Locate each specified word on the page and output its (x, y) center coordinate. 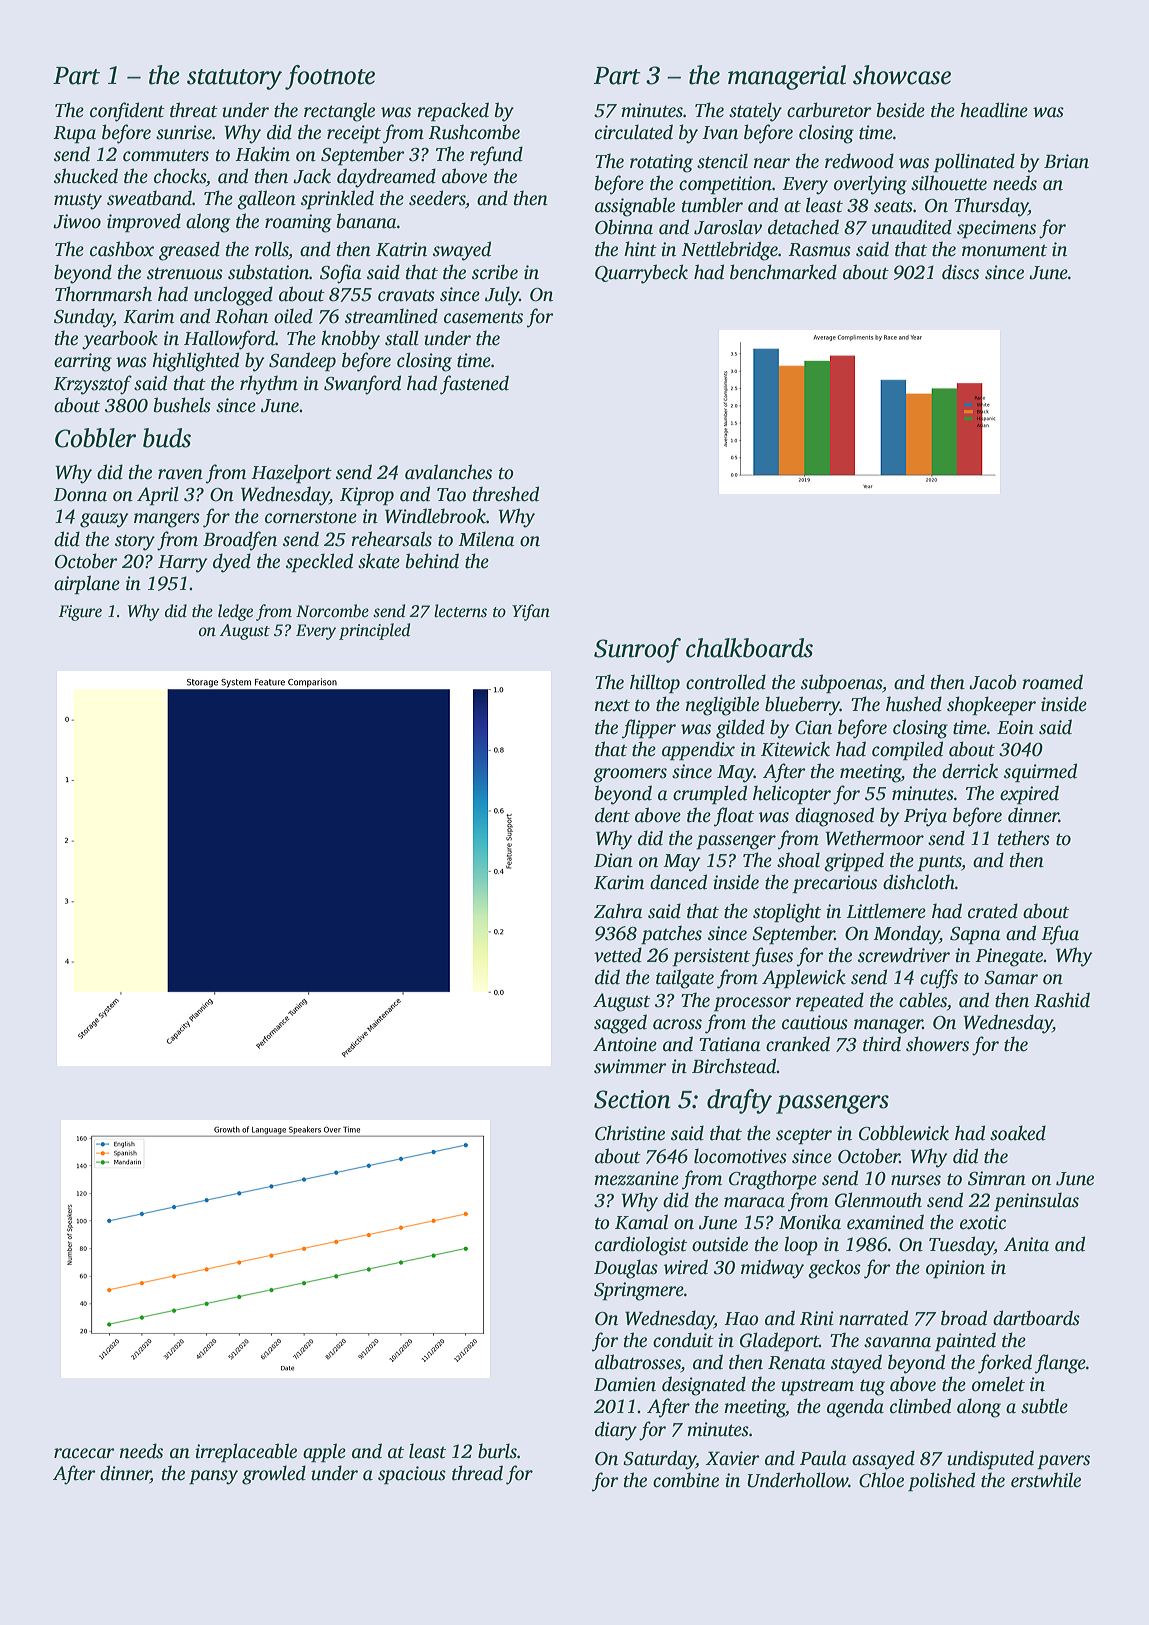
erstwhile (1046, 1480)
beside (900, 110)
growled (274, 1475)
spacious (412, 1475)
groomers (630, 775)
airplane (87, 585)
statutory (234, 79)
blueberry (802, 706)
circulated (634, 132)
